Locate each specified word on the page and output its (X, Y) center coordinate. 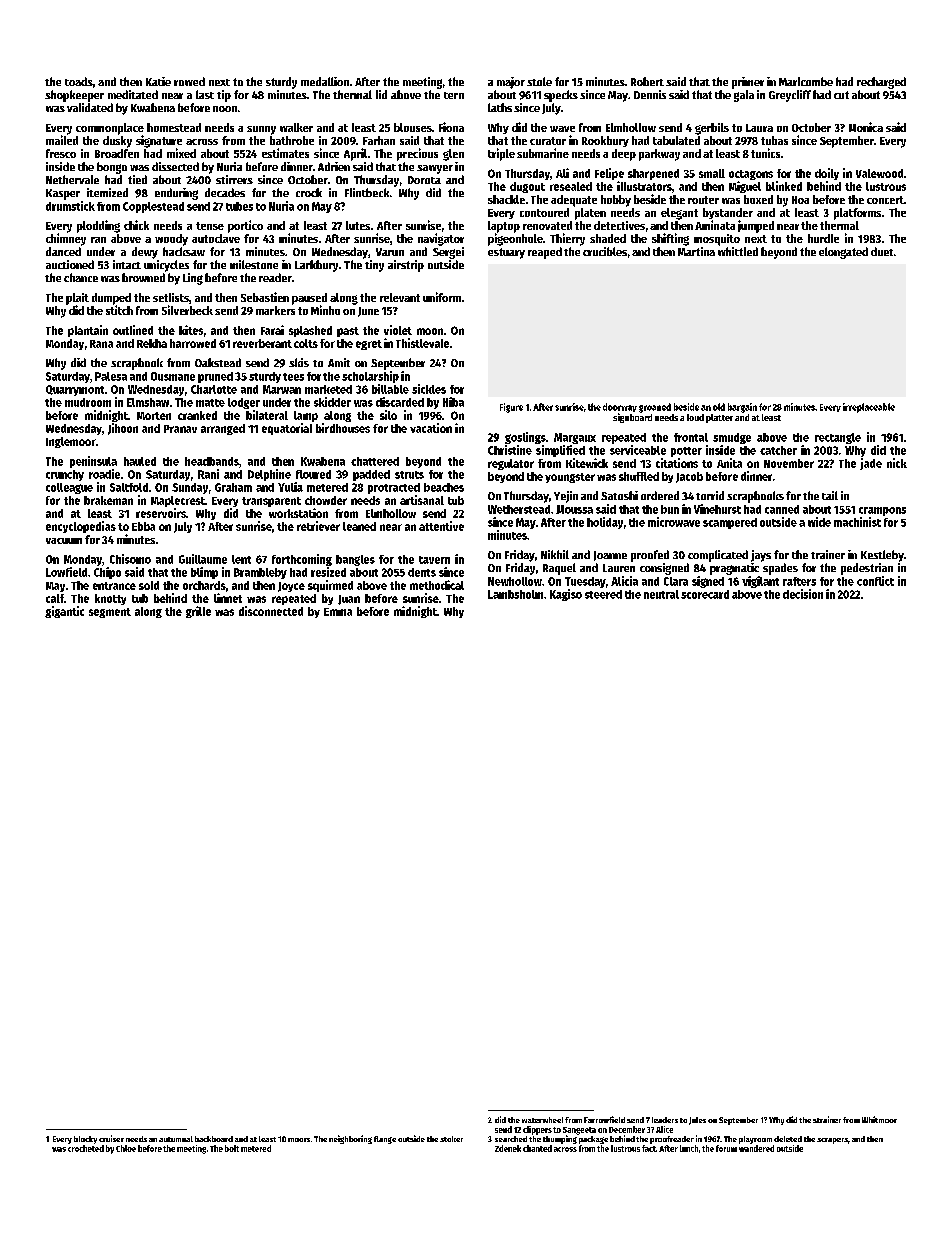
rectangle (838, 438)
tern (454, 95)
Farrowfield (604, 1119)
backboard (214, 1139)
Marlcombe (806, 81)
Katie (158, 81)
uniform (442, 297)
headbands (212, 461)
